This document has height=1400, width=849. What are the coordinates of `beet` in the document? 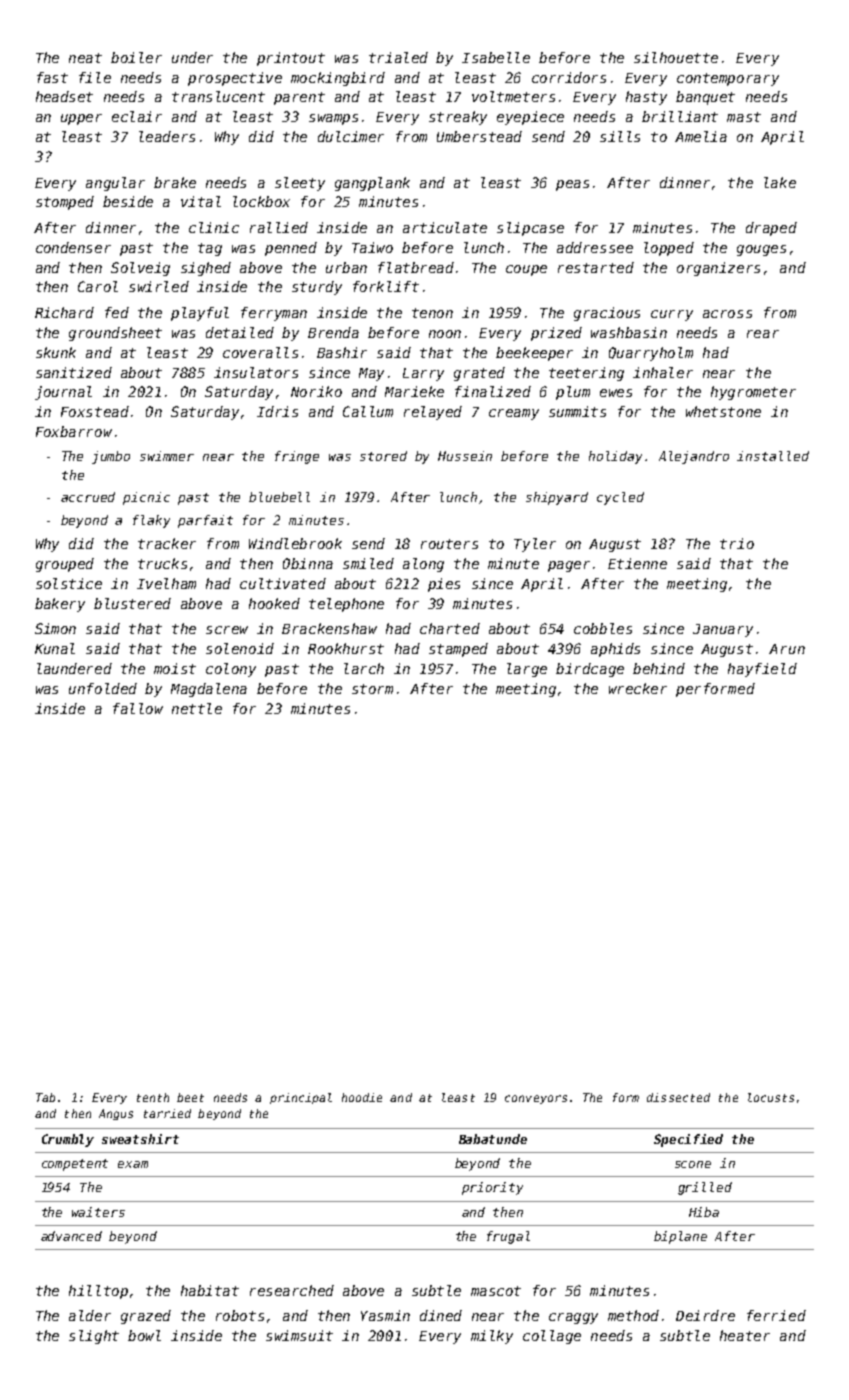 It's located at (190, 1097).
